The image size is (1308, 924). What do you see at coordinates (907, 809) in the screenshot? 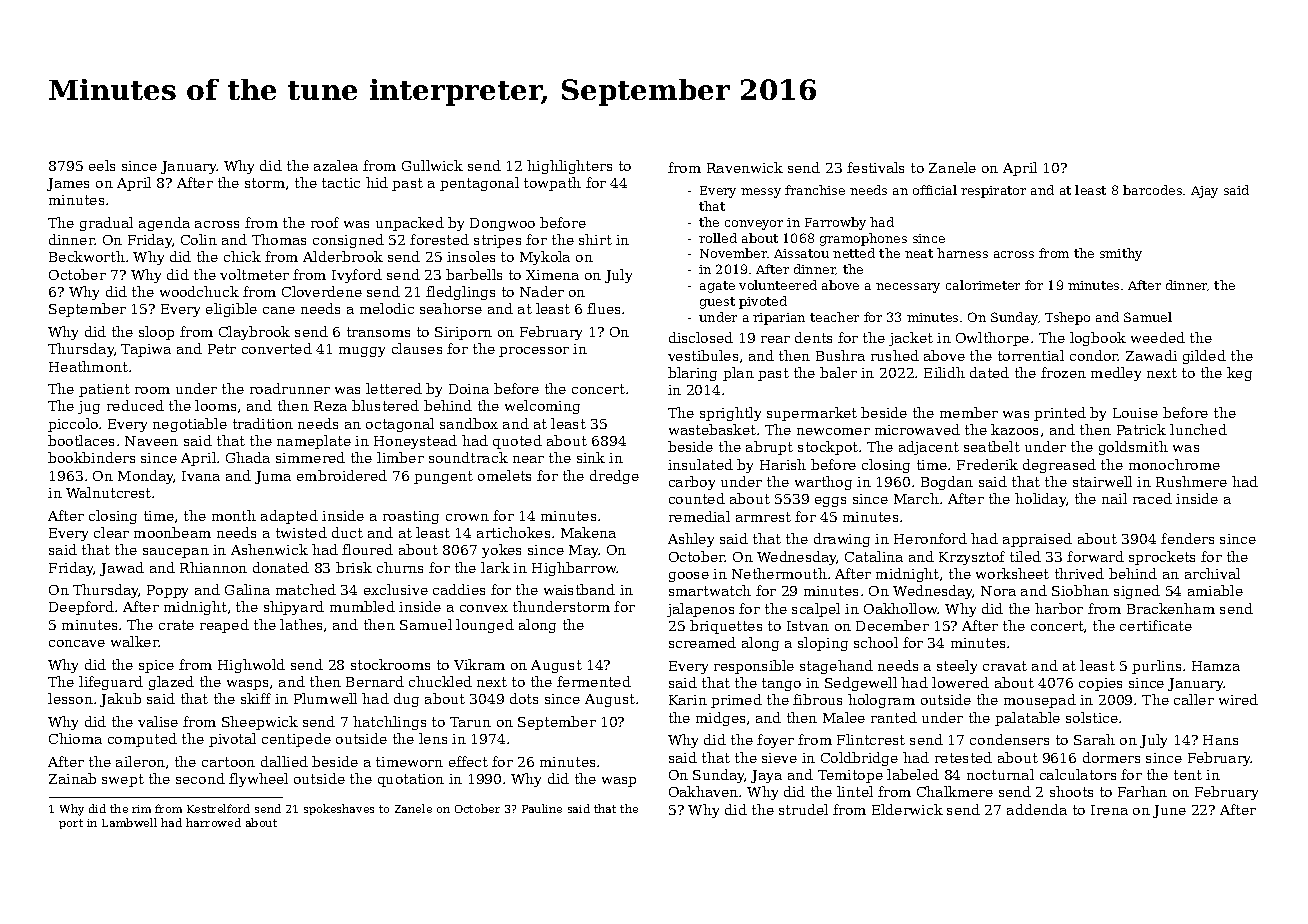
I see `Elderwick` at bounding box center [907, 809].
